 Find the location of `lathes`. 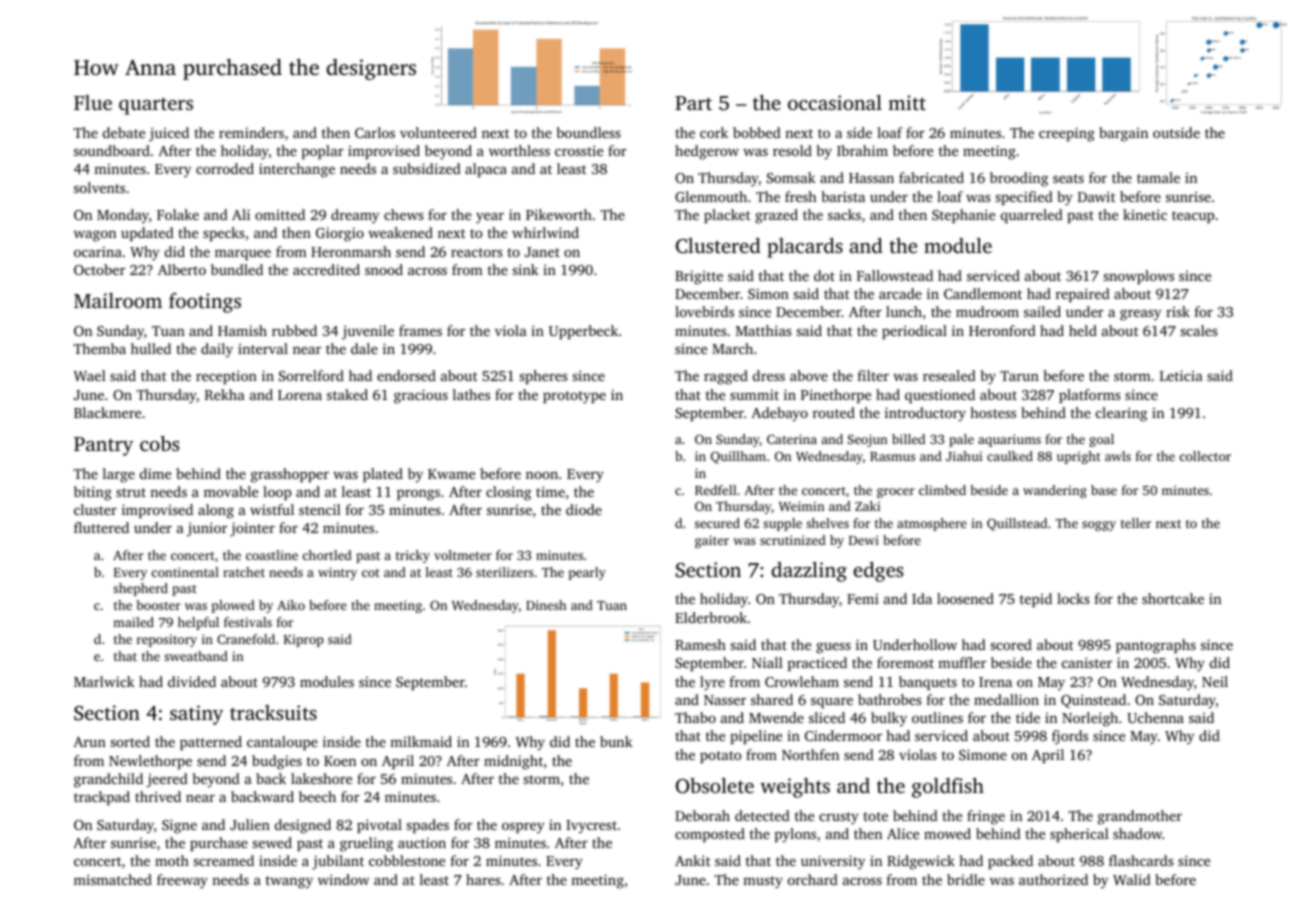

lathes is located at coordinates (471, 394).
